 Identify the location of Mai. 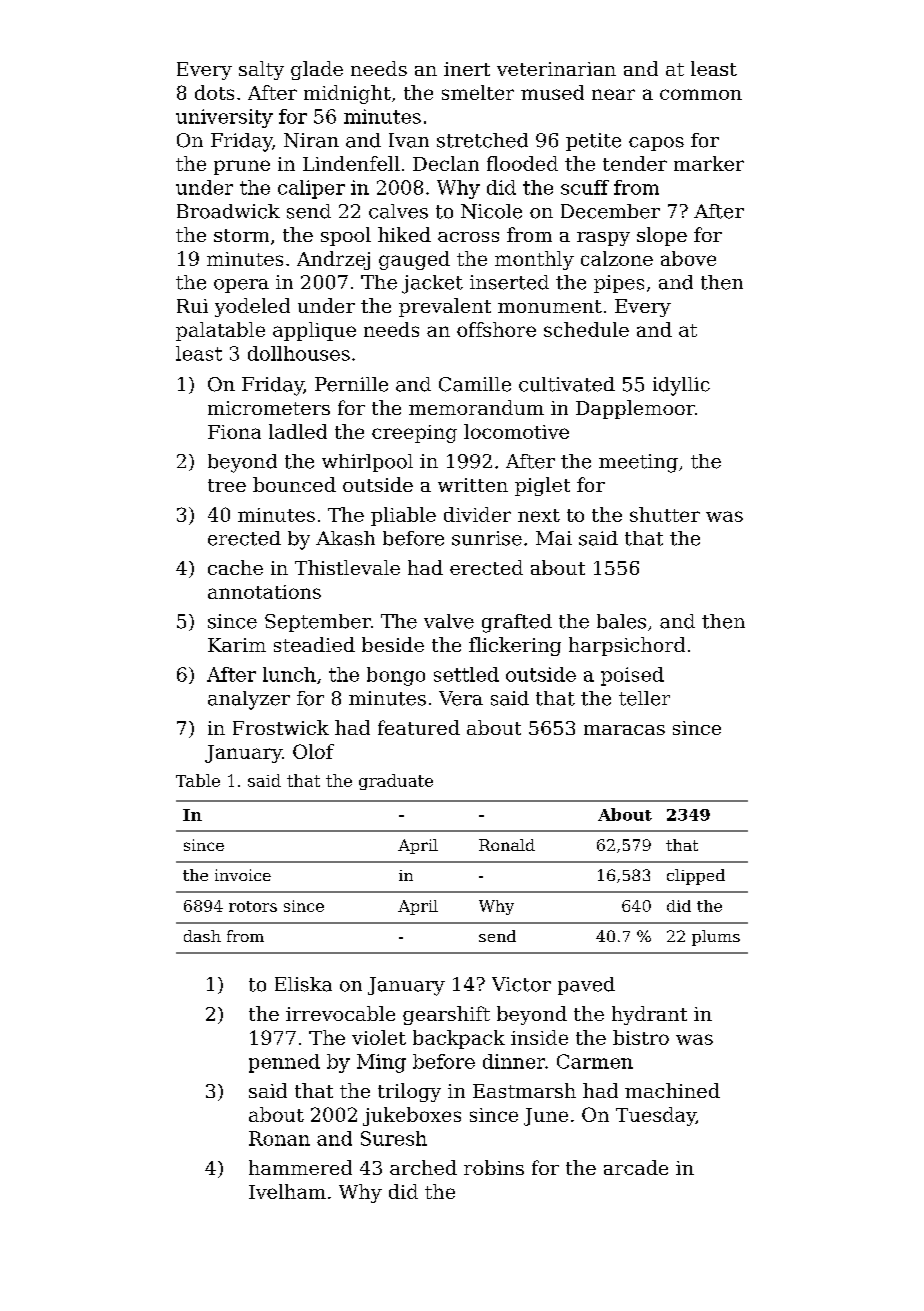
(554, 538).
